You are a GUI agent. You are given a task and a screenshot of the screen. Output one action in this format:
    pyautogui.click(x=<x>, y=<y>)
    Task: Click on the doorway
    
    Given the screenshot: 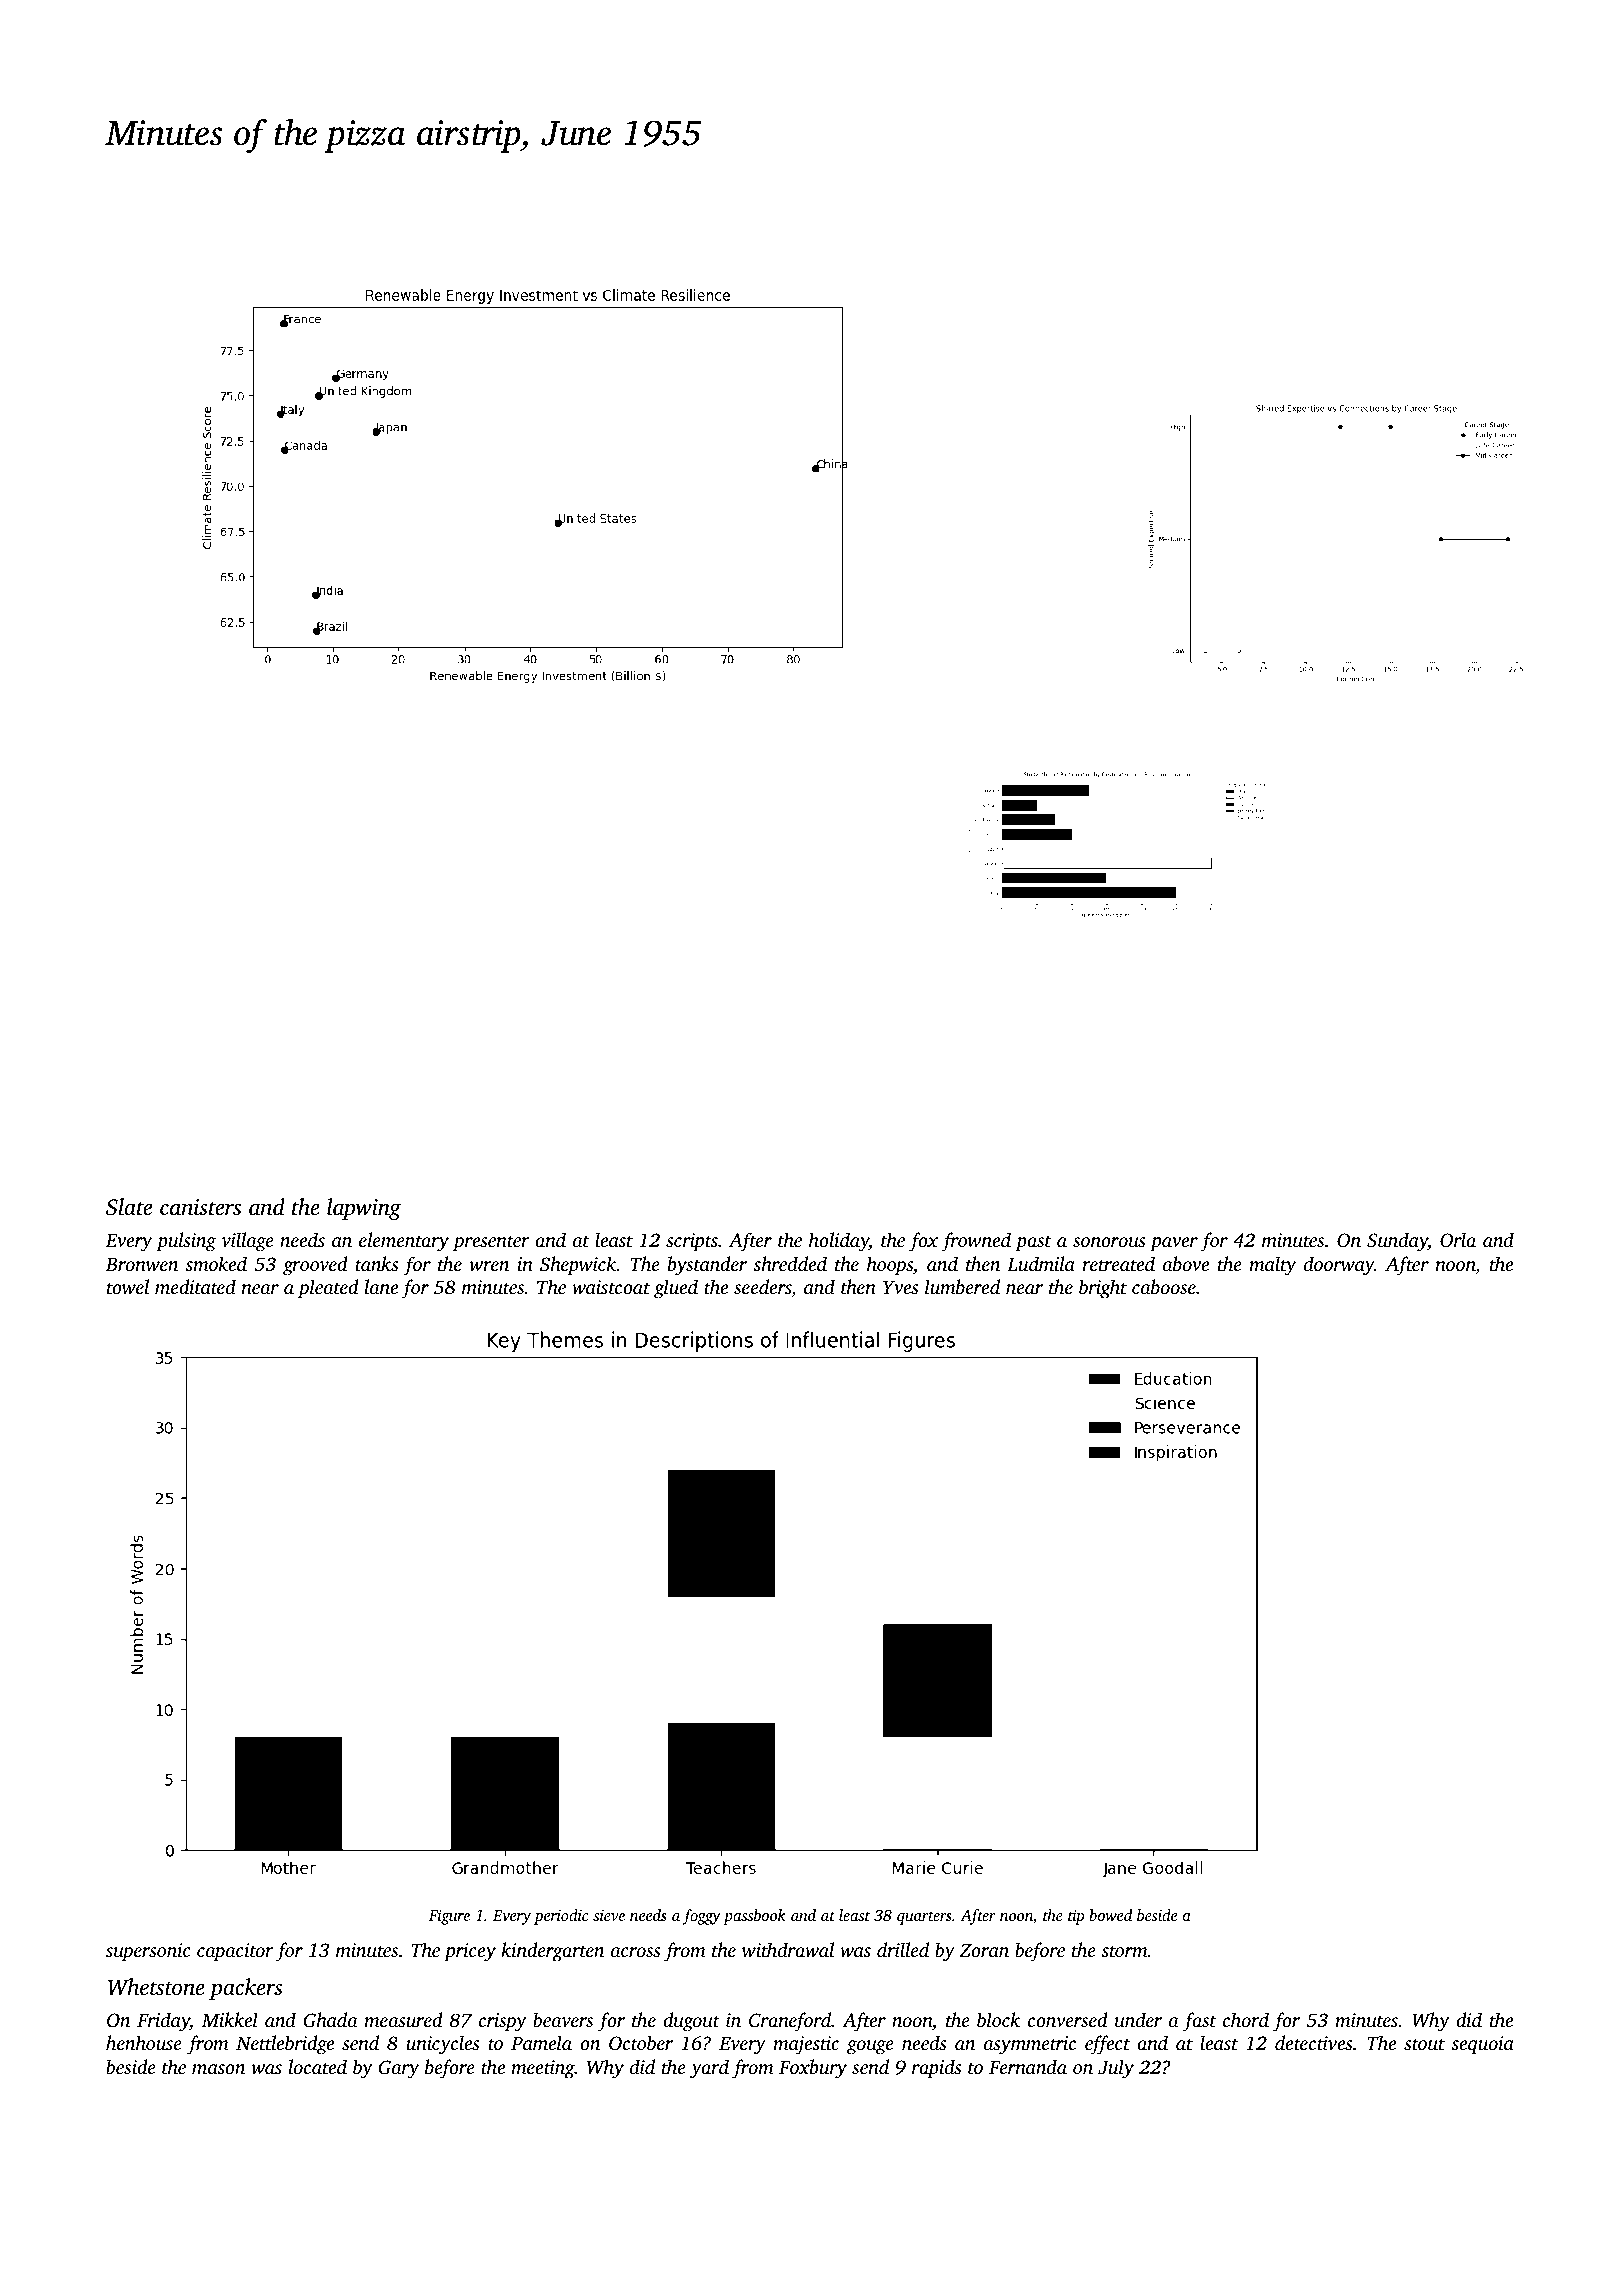 What is the action you would take?
    pyautogui.click(x=1339, y=1266)
